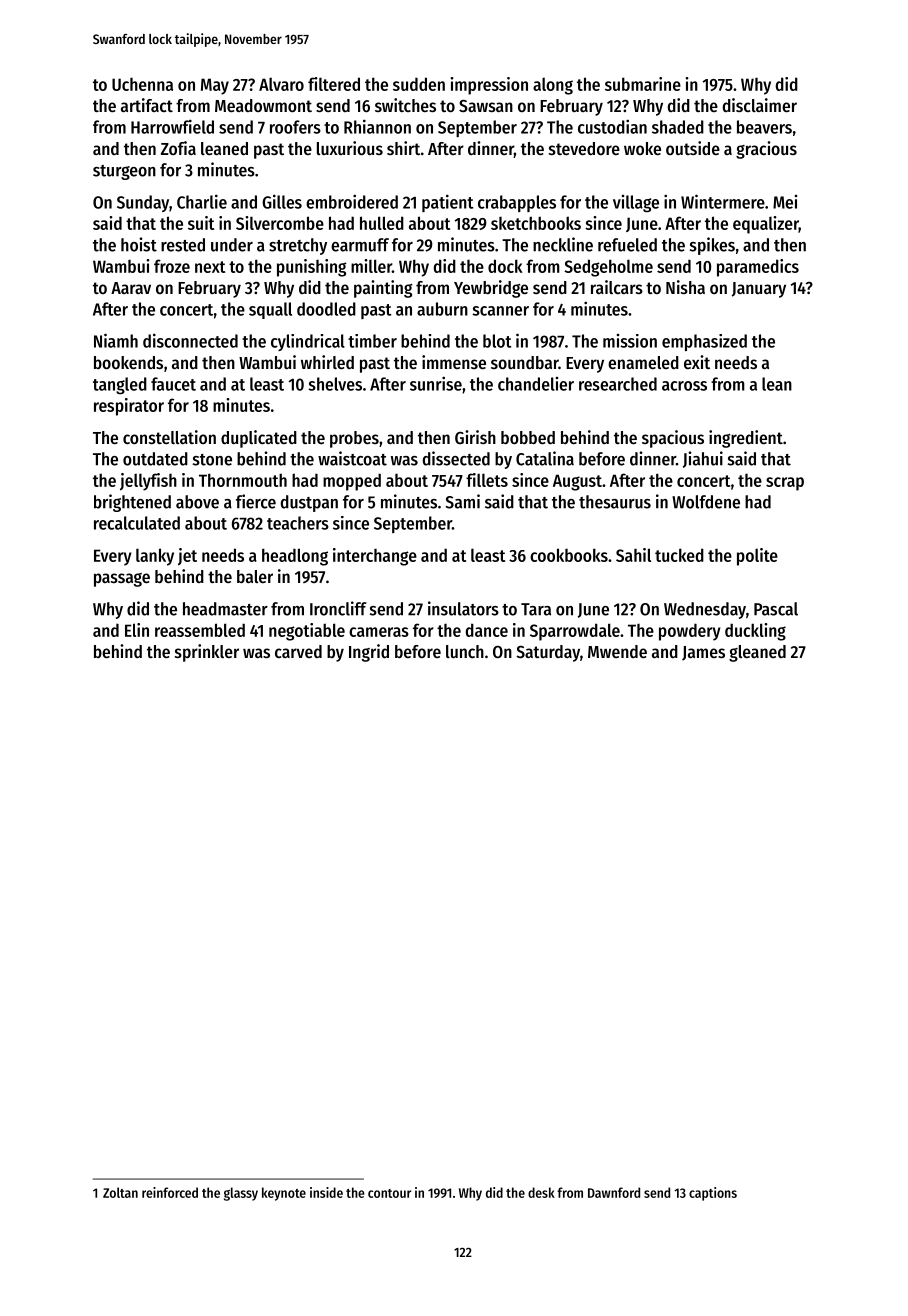  Describe the element at coordinates (785, 484) in the screenshot. I see `scrap` at that location.
